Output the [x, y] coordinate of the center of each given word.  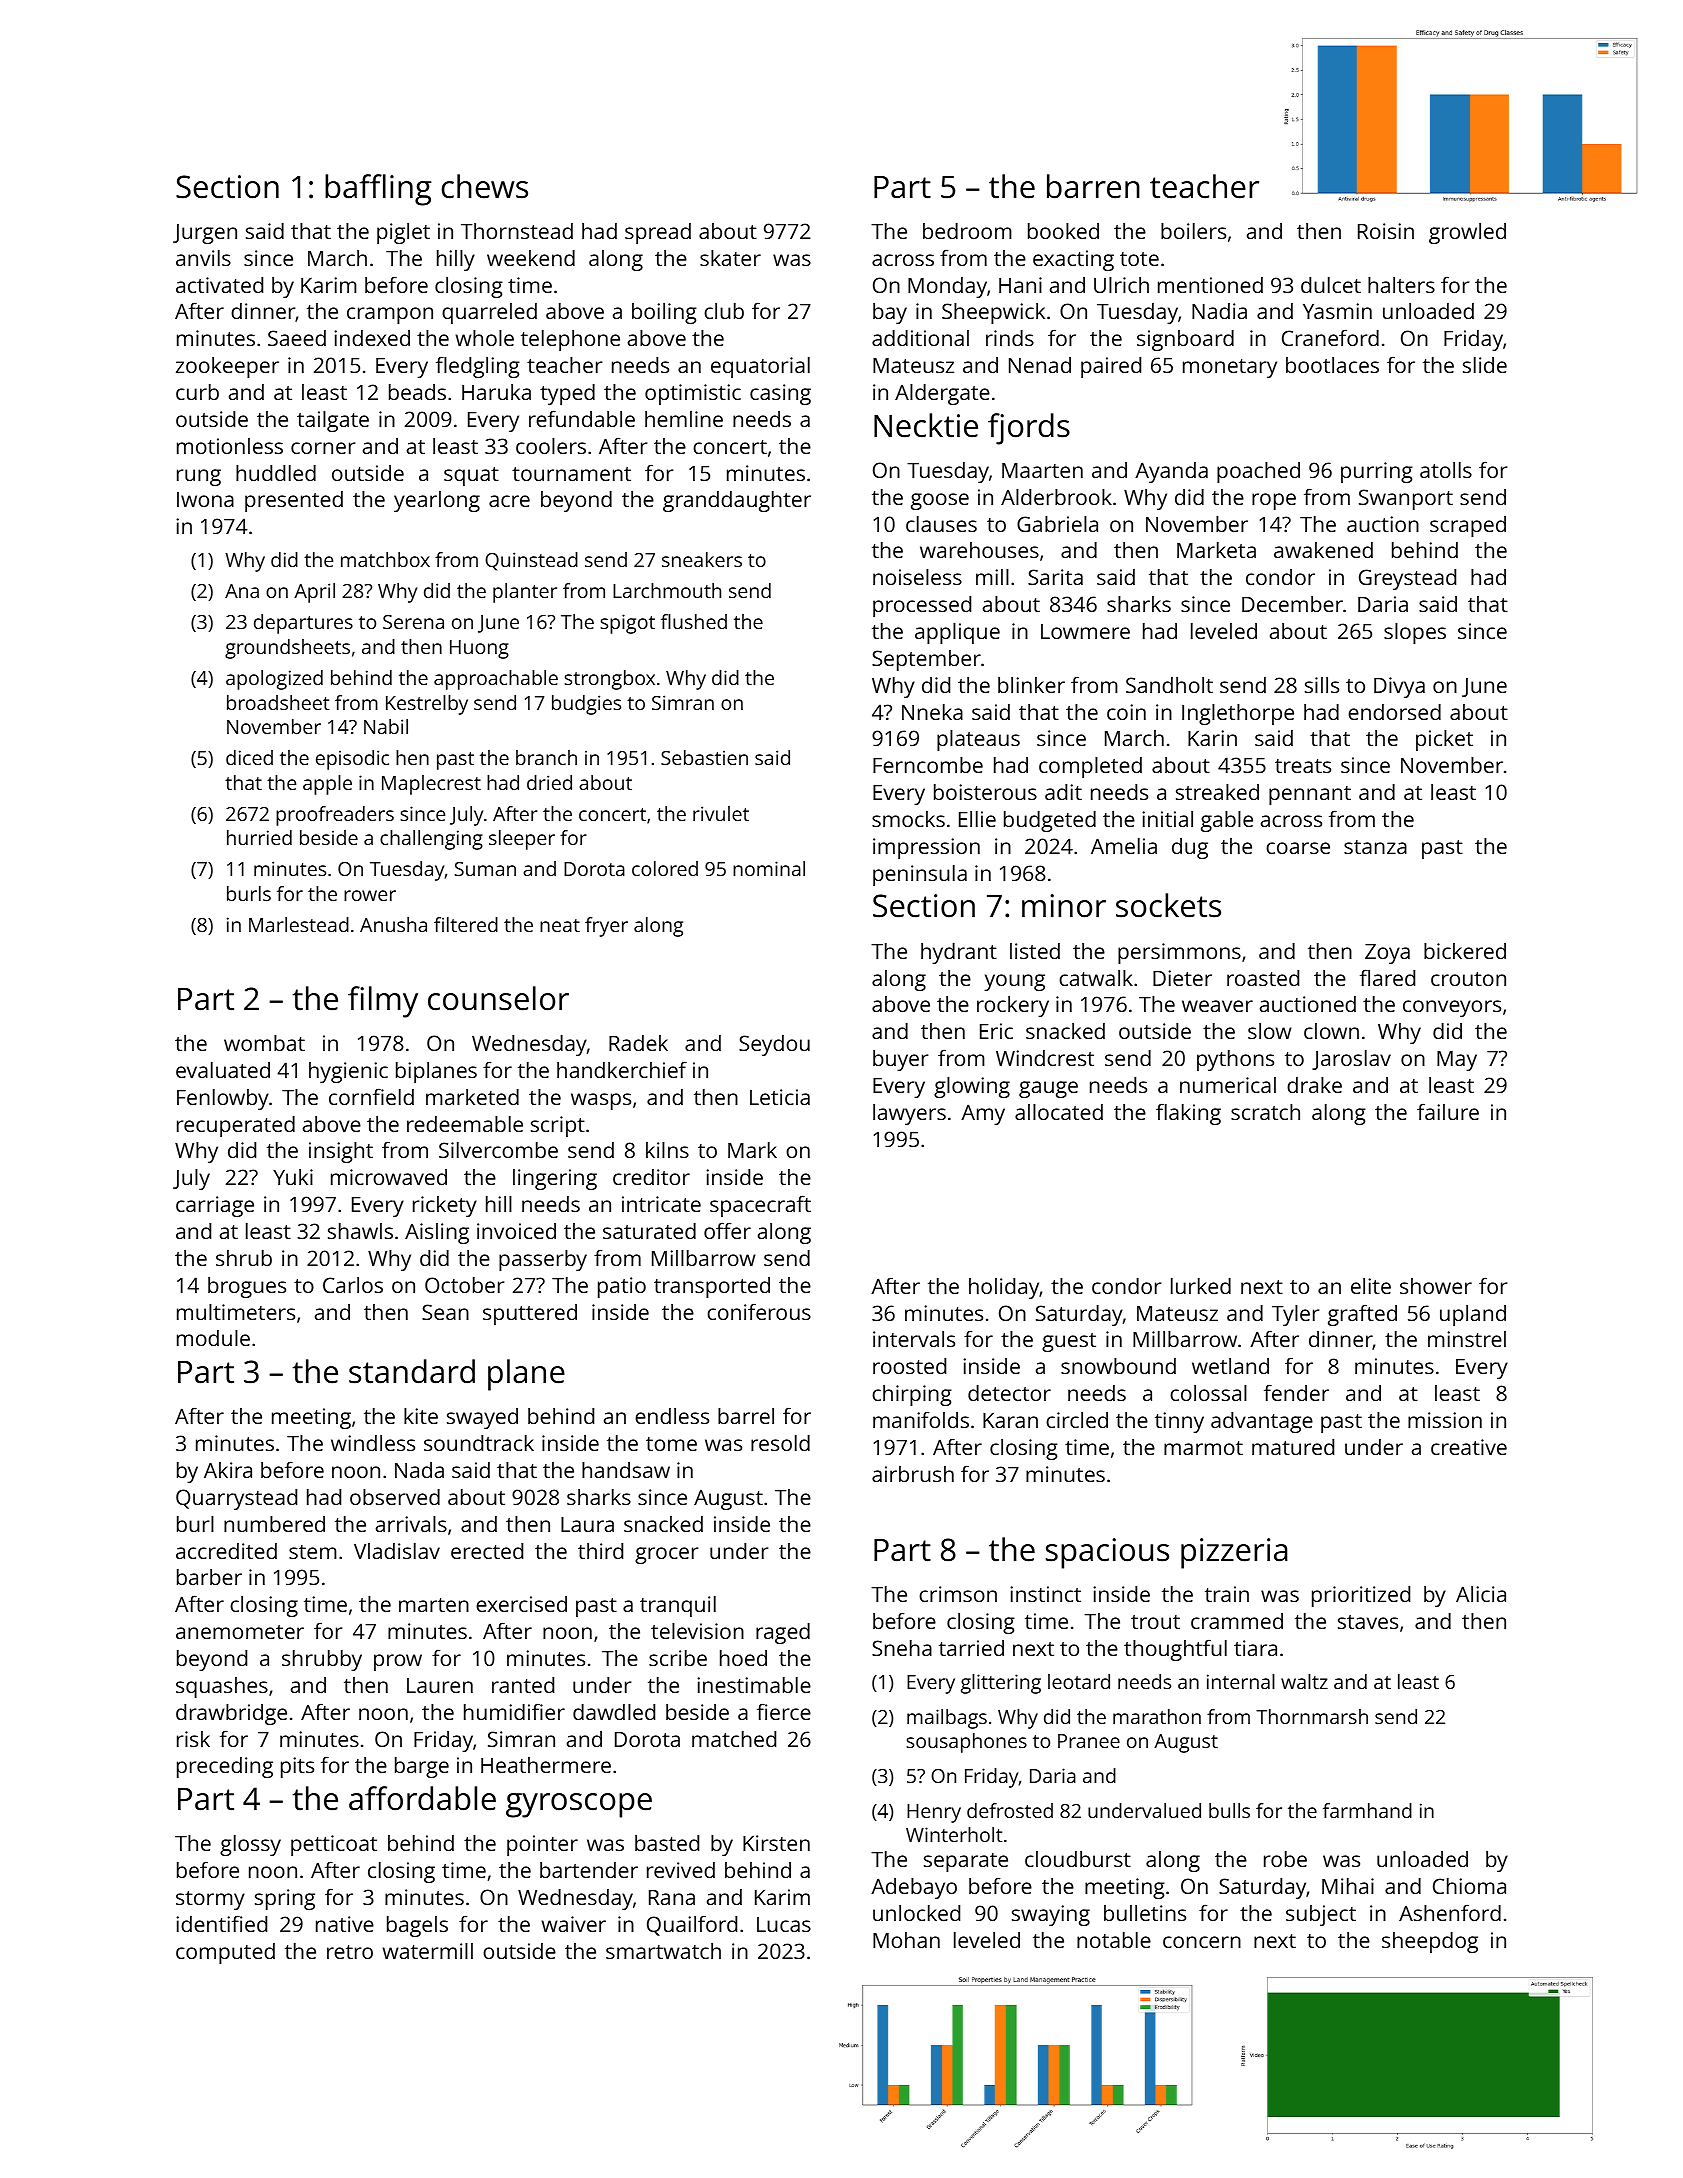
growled [1467, 233]
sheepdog [1430, 1942]
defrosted [1010, 1810]
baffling [378, 190]
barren [1093, 186]
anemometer [240, 1632]
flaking [1188, 1114]
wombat [264, 1043]
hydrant [959, 953]
